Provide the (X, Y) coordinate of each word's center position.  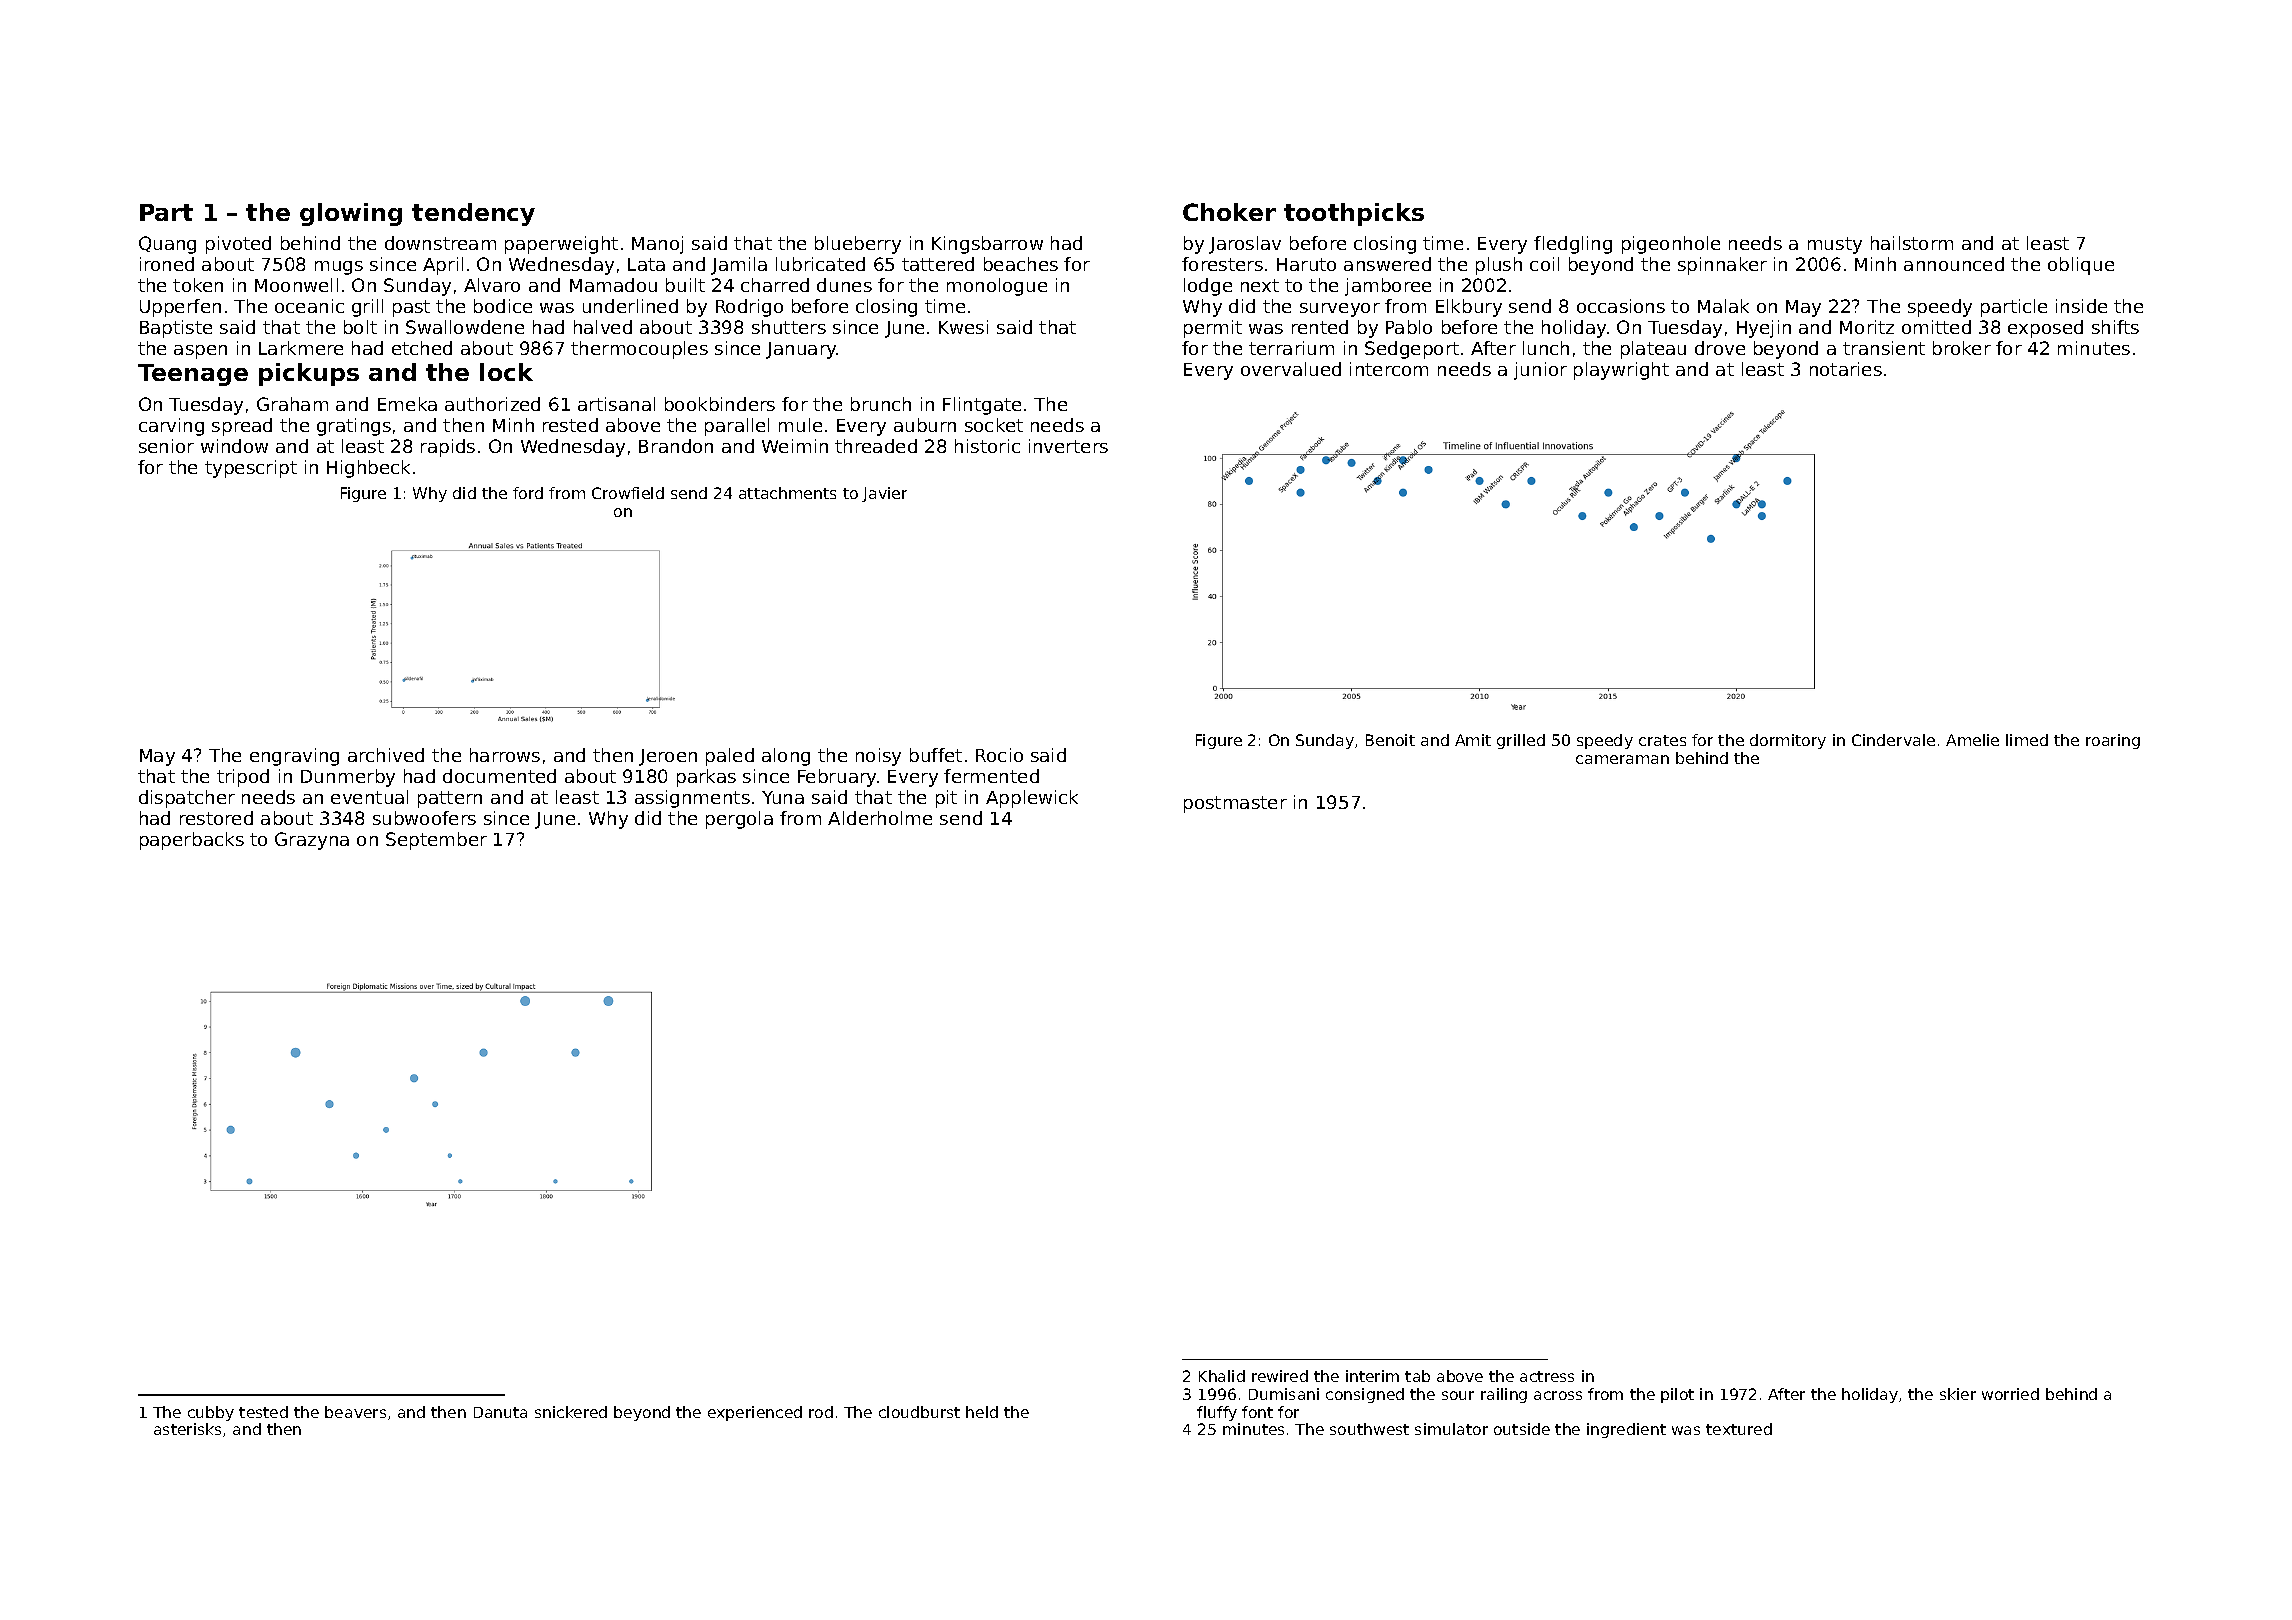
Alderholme (880, 818)
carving (171, 427)
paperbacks (192, 841)
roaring (2113, 741)
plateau (1653, 350)
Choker (1229, 212)
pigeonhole (1671, 245)
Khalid (1222, 1376)
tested (263, 1412)
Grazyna (312, 841)
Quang (167, 245)
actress (1547, 1376)
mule (800, 425)
